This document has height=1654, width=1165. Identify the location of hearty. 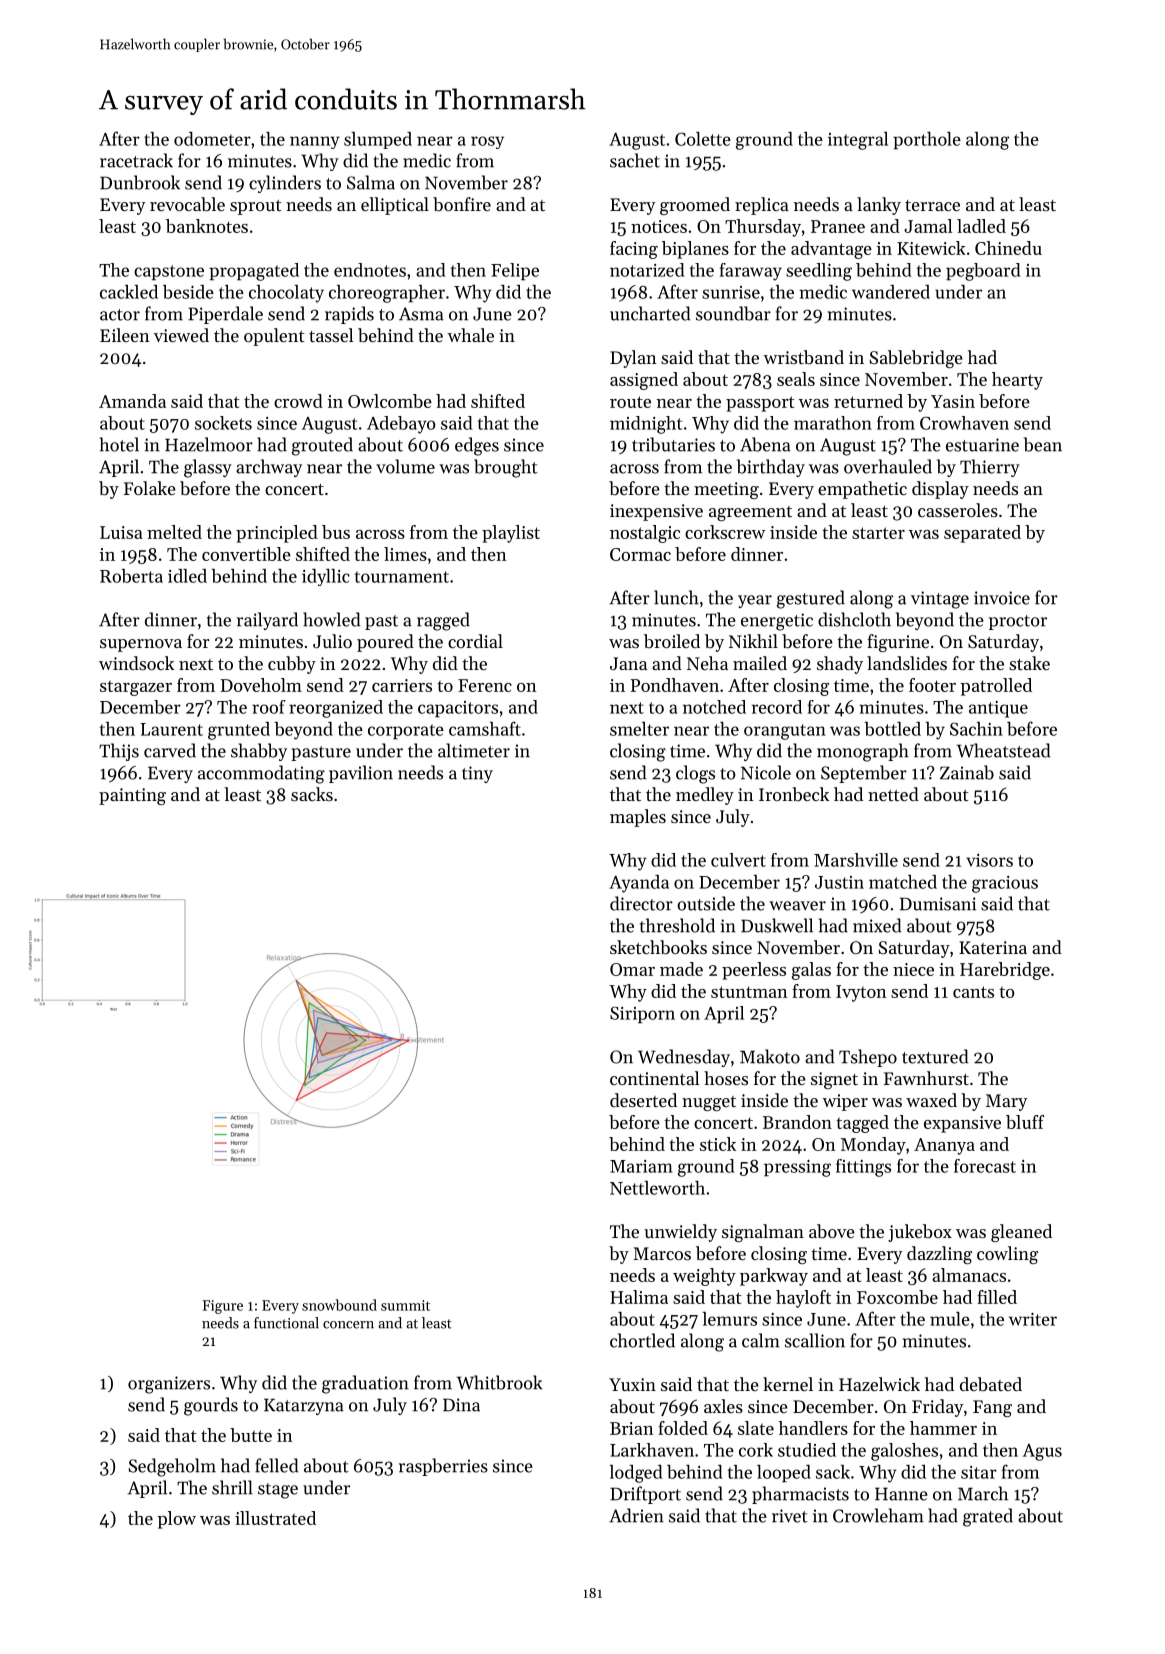
(1017, 381).
